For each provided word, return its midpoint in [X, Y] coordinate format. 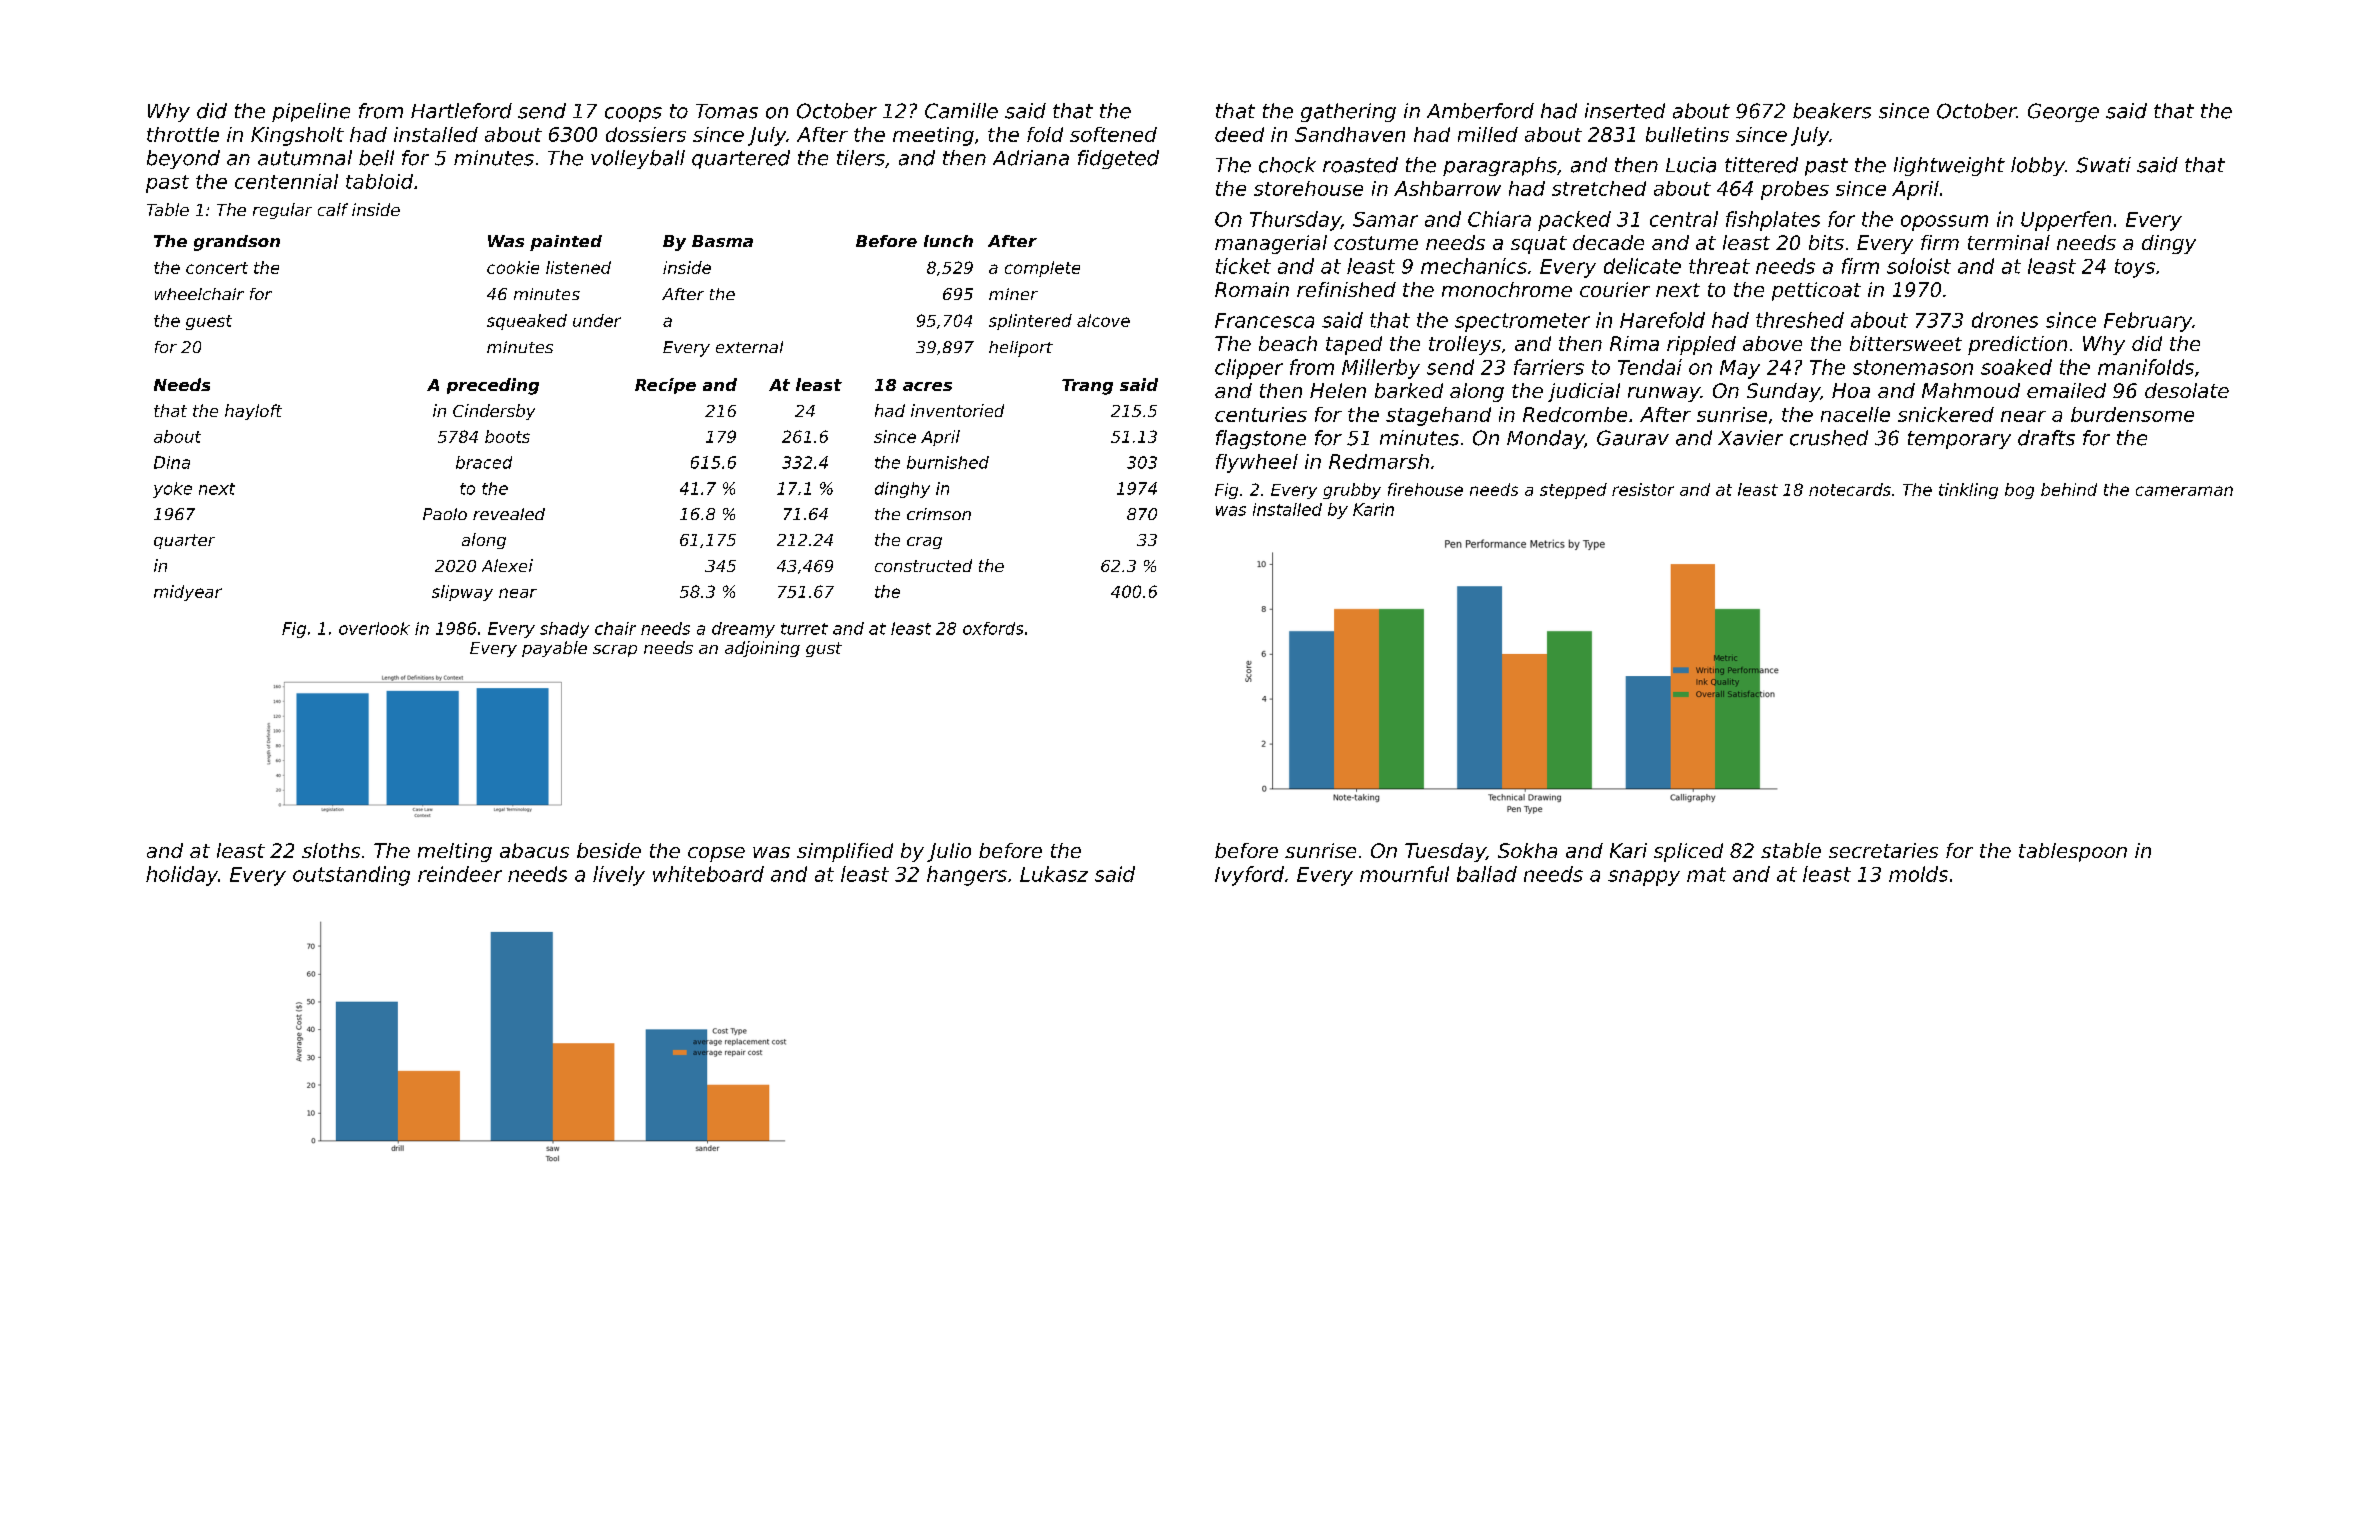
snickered [1946, 414]
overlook [374, 628]
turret [804, 629]
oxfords [993, 628]
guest [209, 322]
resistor [1643, 489]
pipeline [311, 112]
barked [1409, 390]
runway [1664, 394]
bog [2019, 491]
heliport [1021, 349]
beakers [1832, 111]
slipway [462, 593]
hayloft [253, 412]
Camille [961, 111]
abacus [534, 850]
